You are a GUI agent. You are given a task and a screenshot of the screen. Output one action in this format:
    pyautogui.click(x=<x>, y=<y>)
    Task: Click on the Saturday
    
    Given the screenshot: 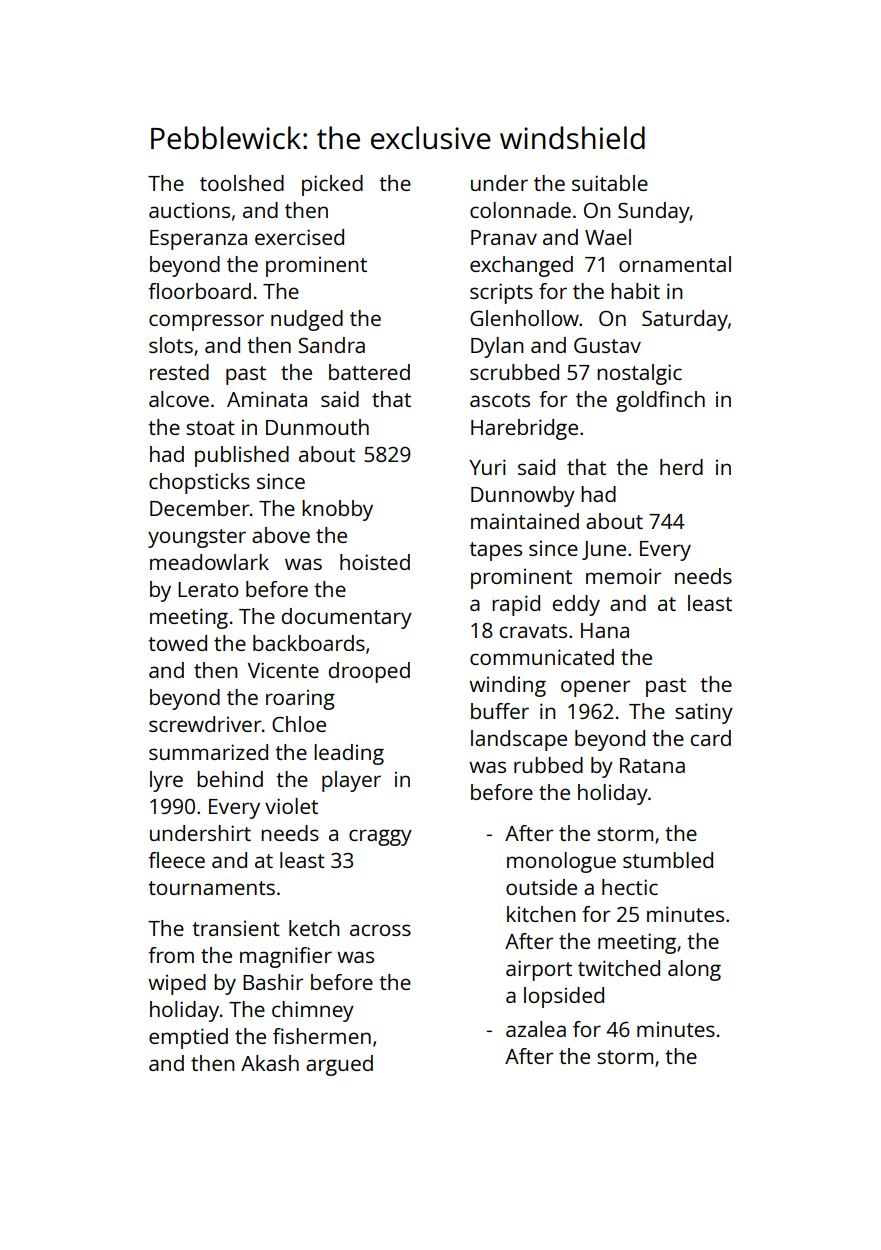 What is the action you would take?
    pyautogui.click(x=685, y=320)
